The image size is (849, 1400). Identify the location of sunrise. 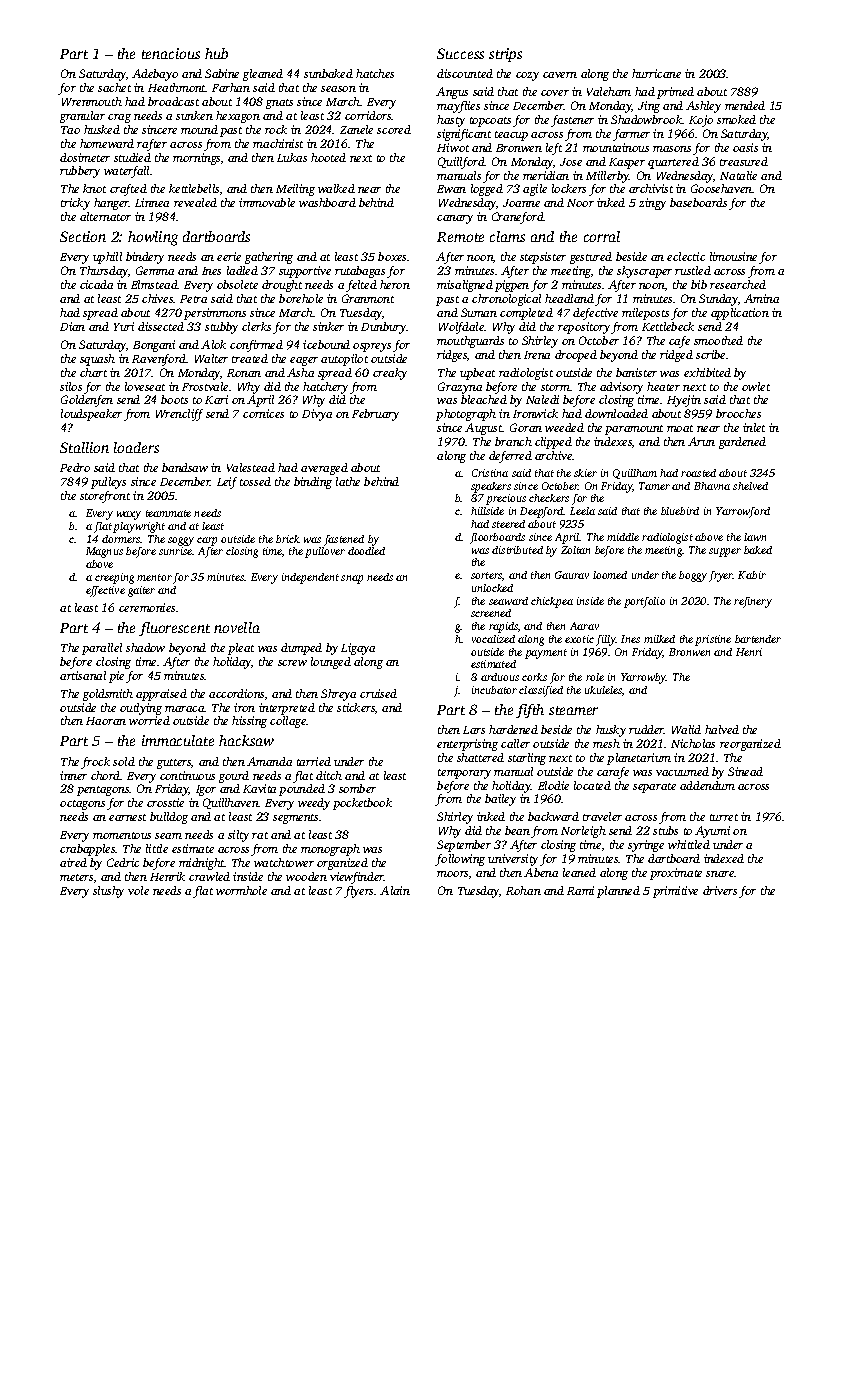
(175, 551).
